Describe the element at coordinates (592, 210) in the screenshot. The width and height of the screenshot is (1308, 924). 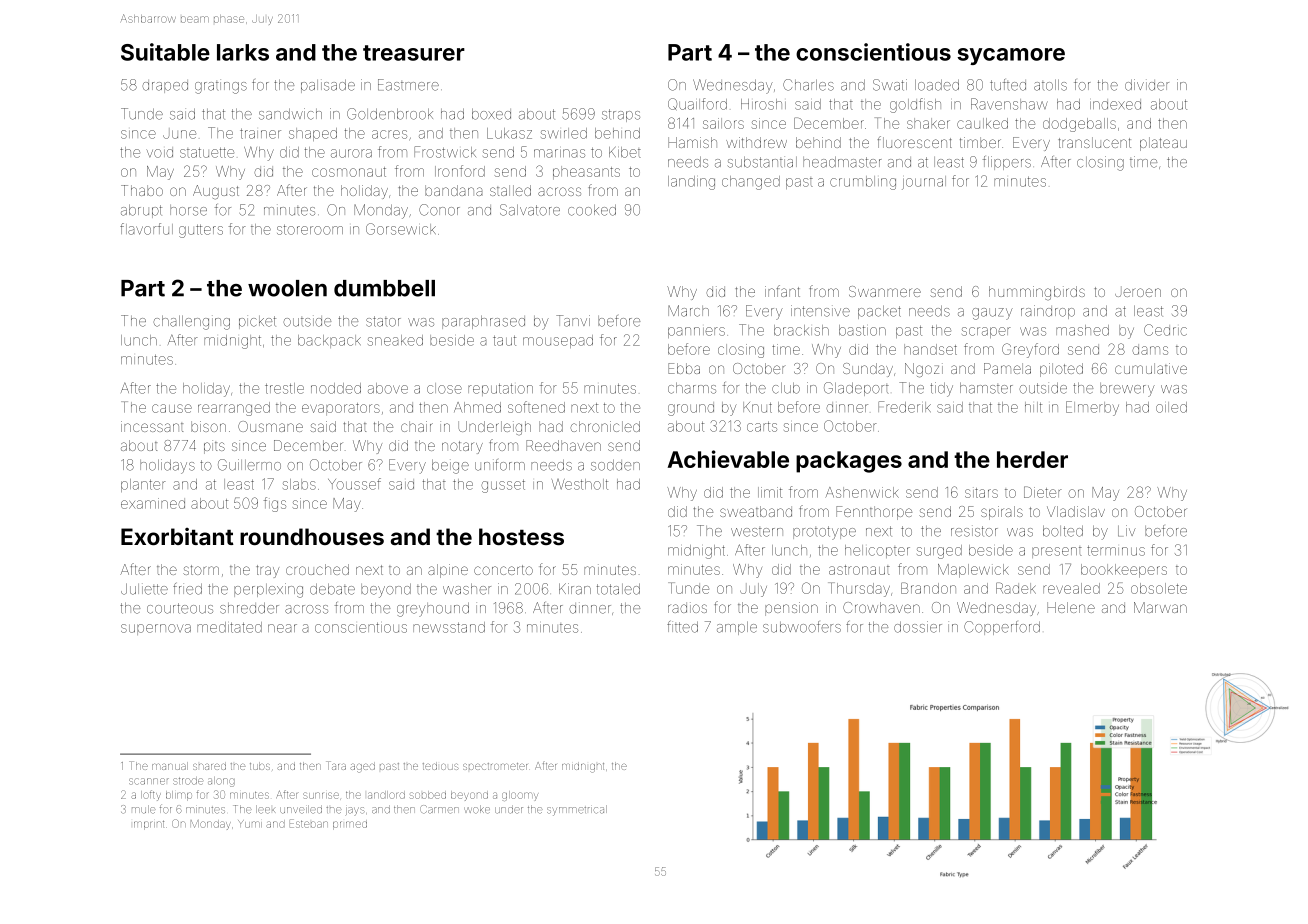
I see `cooked` at that location.
